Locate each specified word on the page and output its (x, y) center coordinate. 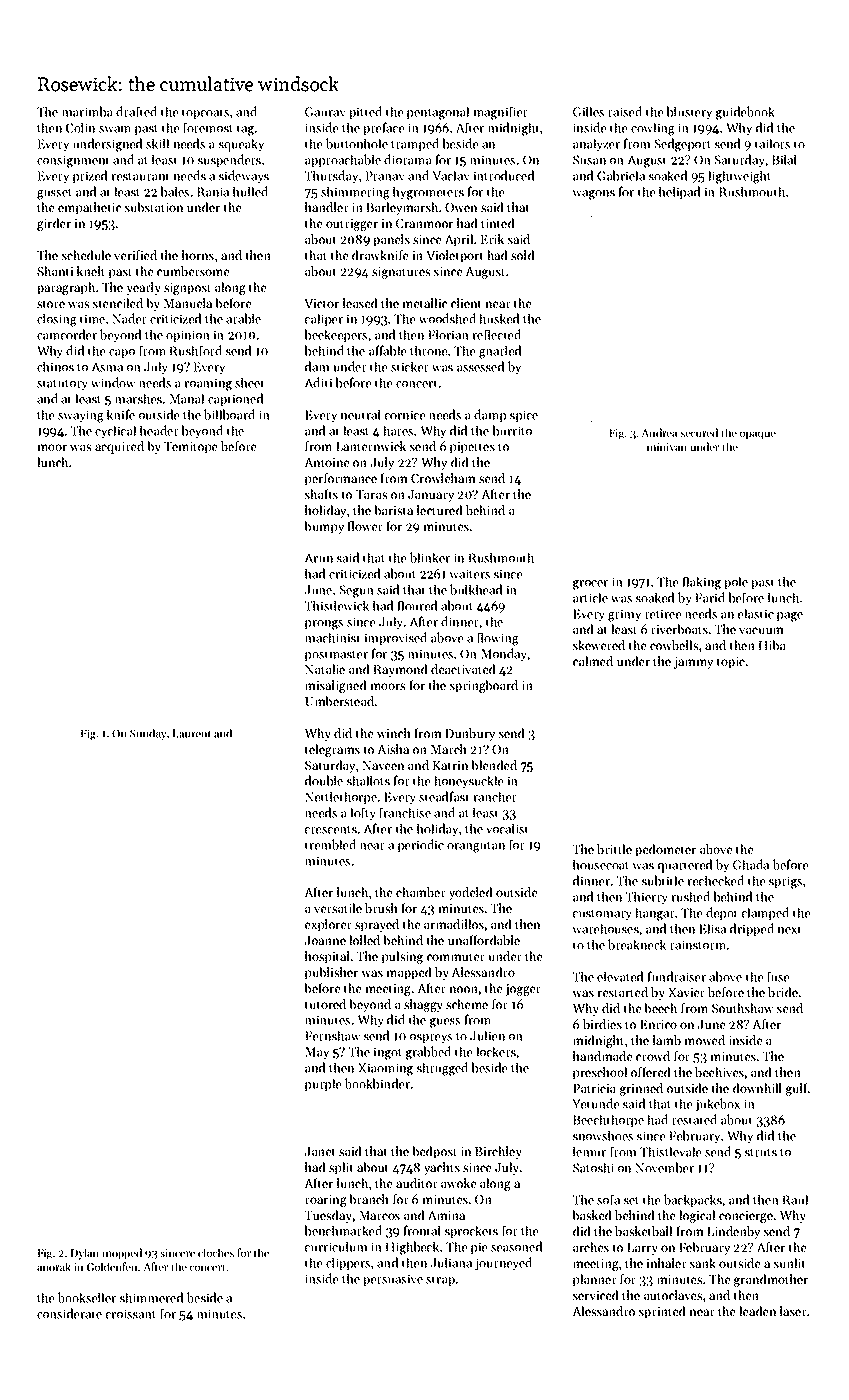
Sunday (148, 734)
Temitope (191, 448)
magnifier (501, 113)
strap (440, 1281)
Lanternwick (371, 446)
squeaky (241, 145)
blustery (689, 113)
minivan (667, 447)
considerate (69, 1313)
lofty (363, 814)
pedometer (665, 850)
